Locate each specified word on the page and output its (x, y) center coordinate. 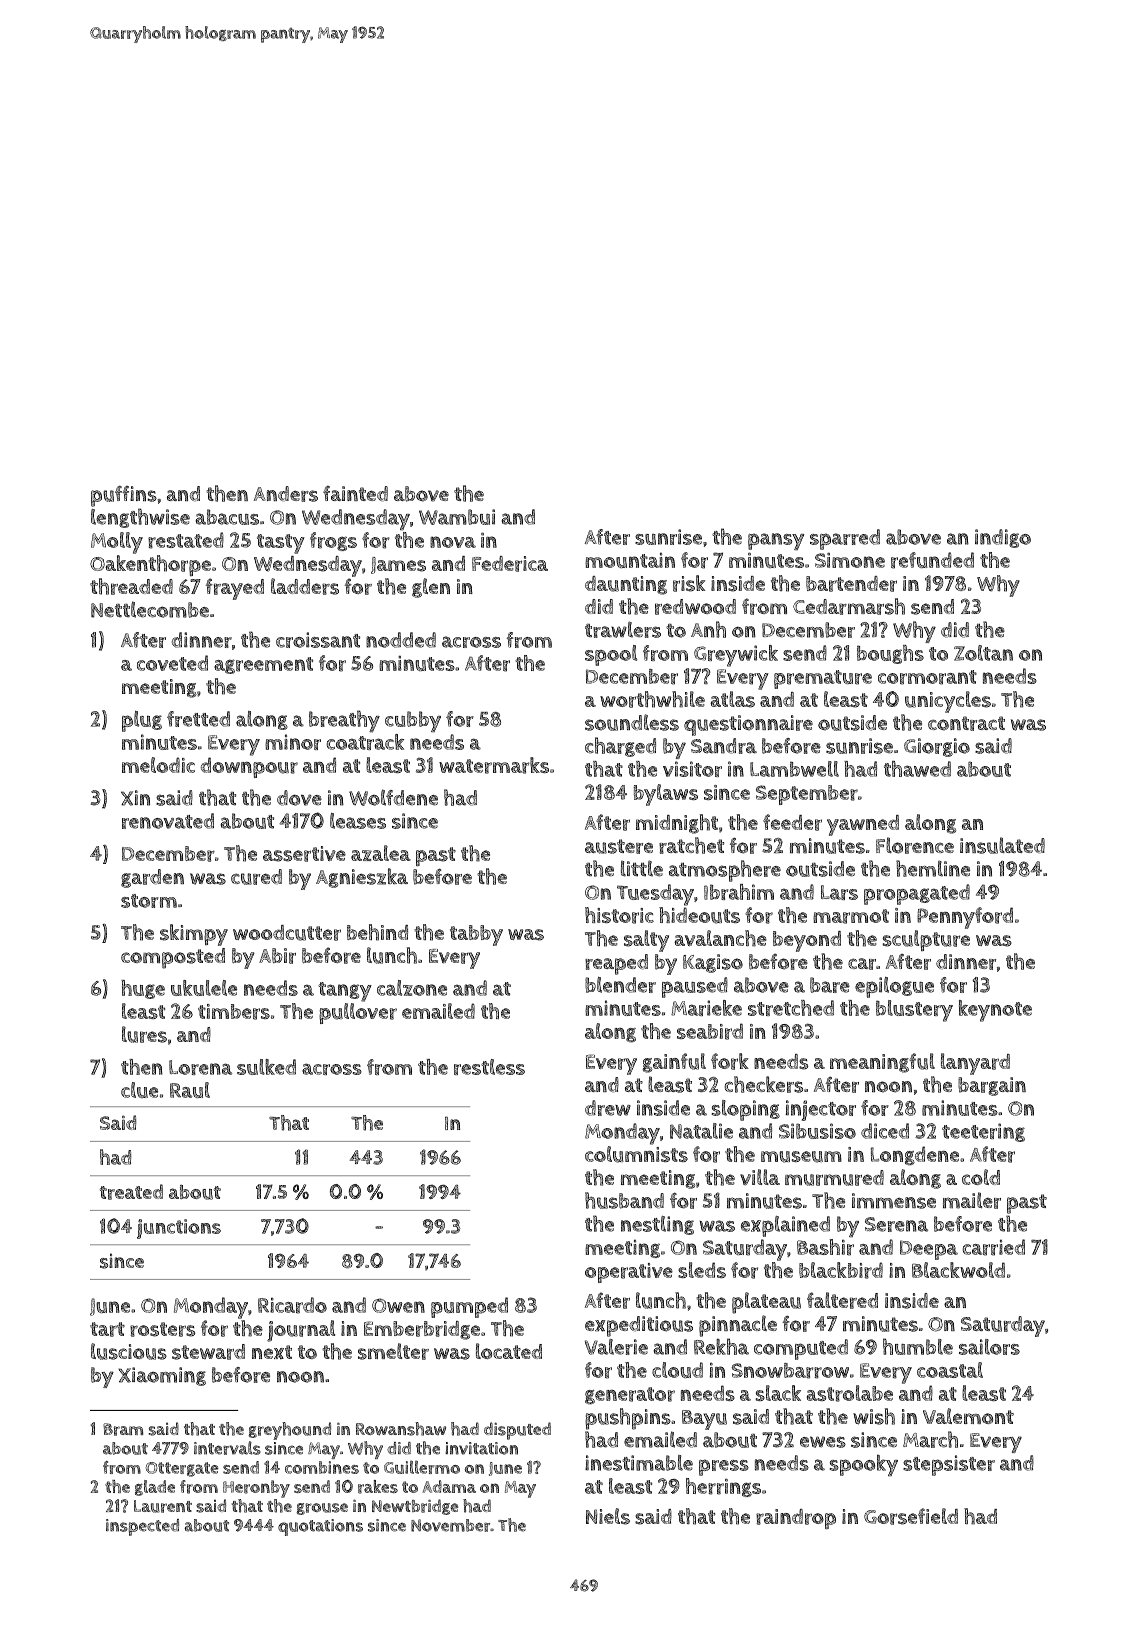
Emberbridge (422, 1330)
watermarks (494, 765)
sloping (745, 1110)
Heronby (256, 1489)
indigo (1003, 538)
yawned (863, 825)
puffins (124, 496)
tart (107, 1329)
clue (139, 1090)
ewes (823, 1442)
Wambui (457, 517)
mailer (972, 1200)
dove (299, 798)
